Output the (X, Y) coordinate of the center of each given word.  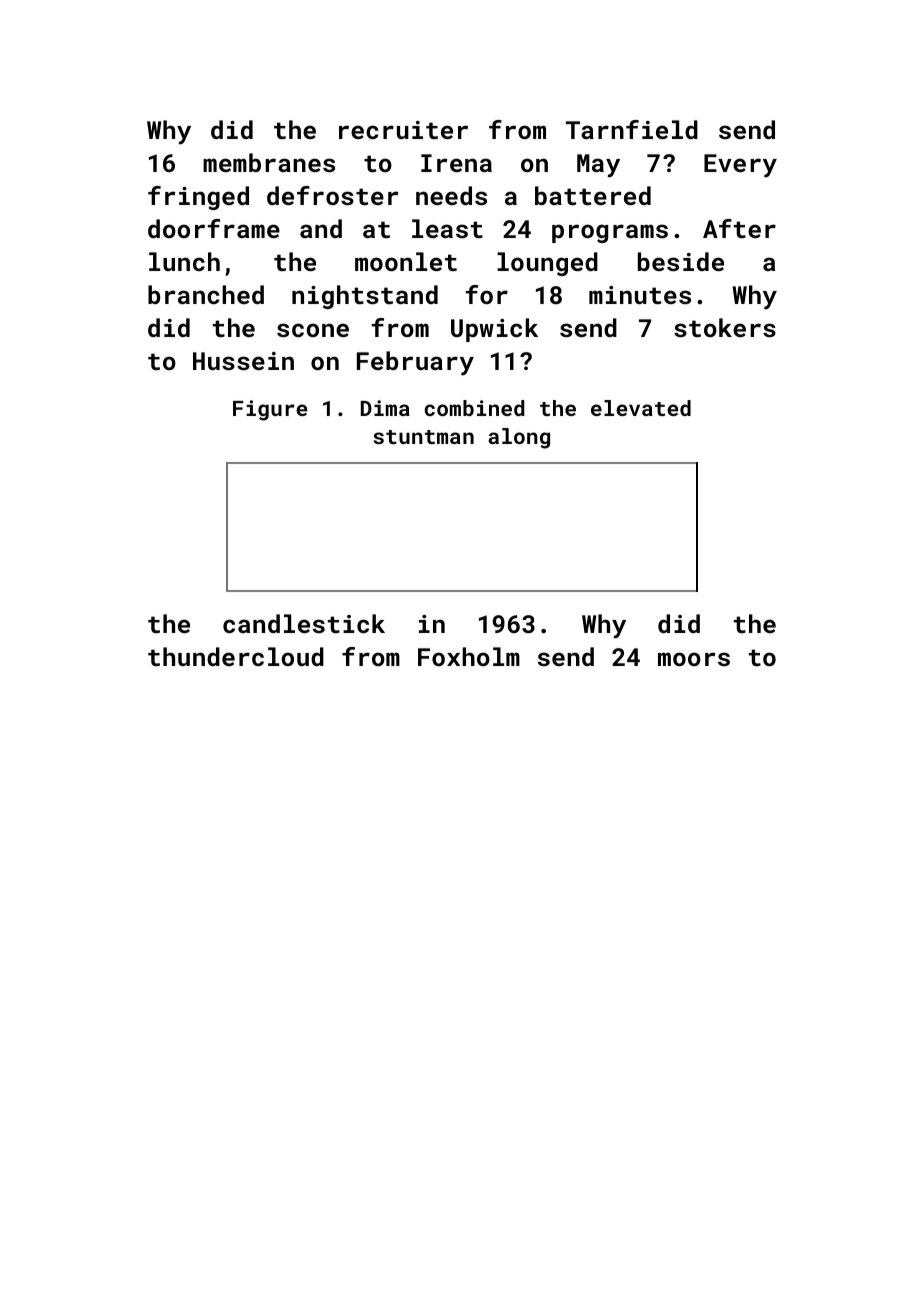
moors (694, 659)
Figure (270, 410)
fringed (198, 198)
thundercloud (236, 656)
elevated (641, 408)
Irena (456, 163)
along (519, 438)
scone (313, 330)
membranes (269, 162)
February (415, 363)
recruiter (403, 130)
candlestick (304, 623)
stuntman (423, 437)
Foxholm (469, 656)
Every (740, 166)
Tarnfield (632, 129)
